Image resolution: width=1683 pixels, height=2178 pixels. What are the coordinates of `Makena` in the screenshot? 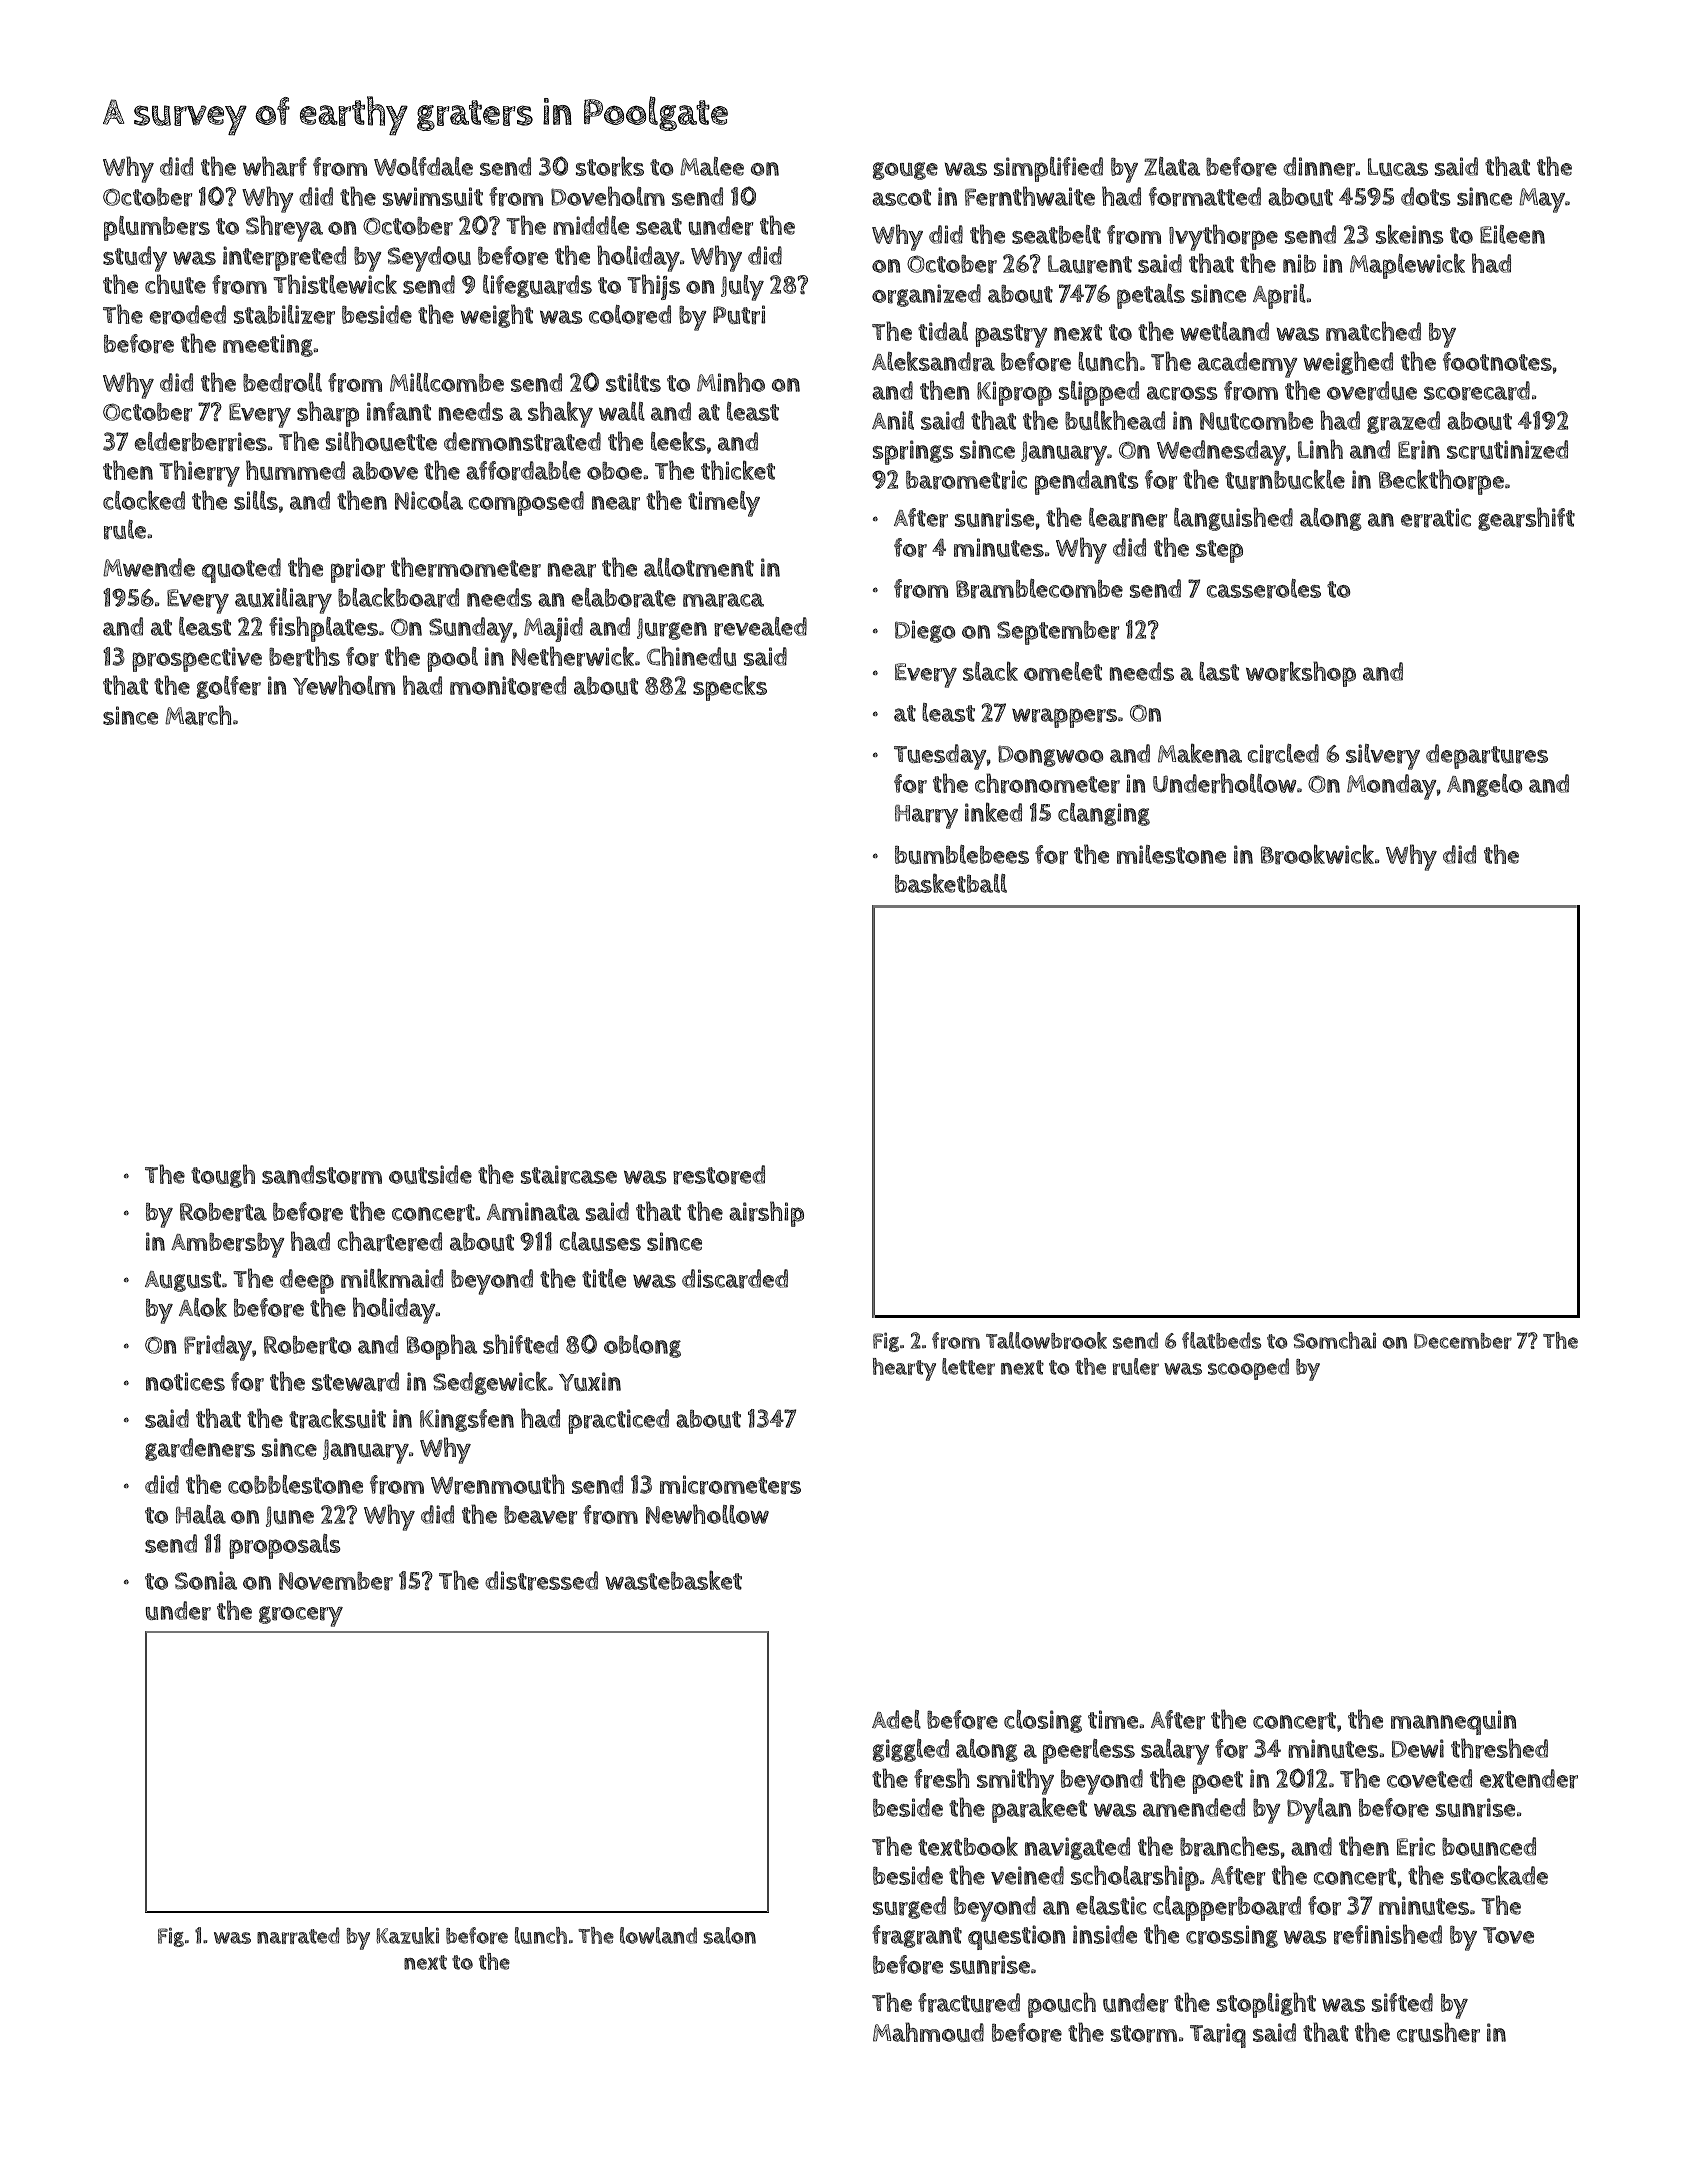 It's located at (1200, 753).
